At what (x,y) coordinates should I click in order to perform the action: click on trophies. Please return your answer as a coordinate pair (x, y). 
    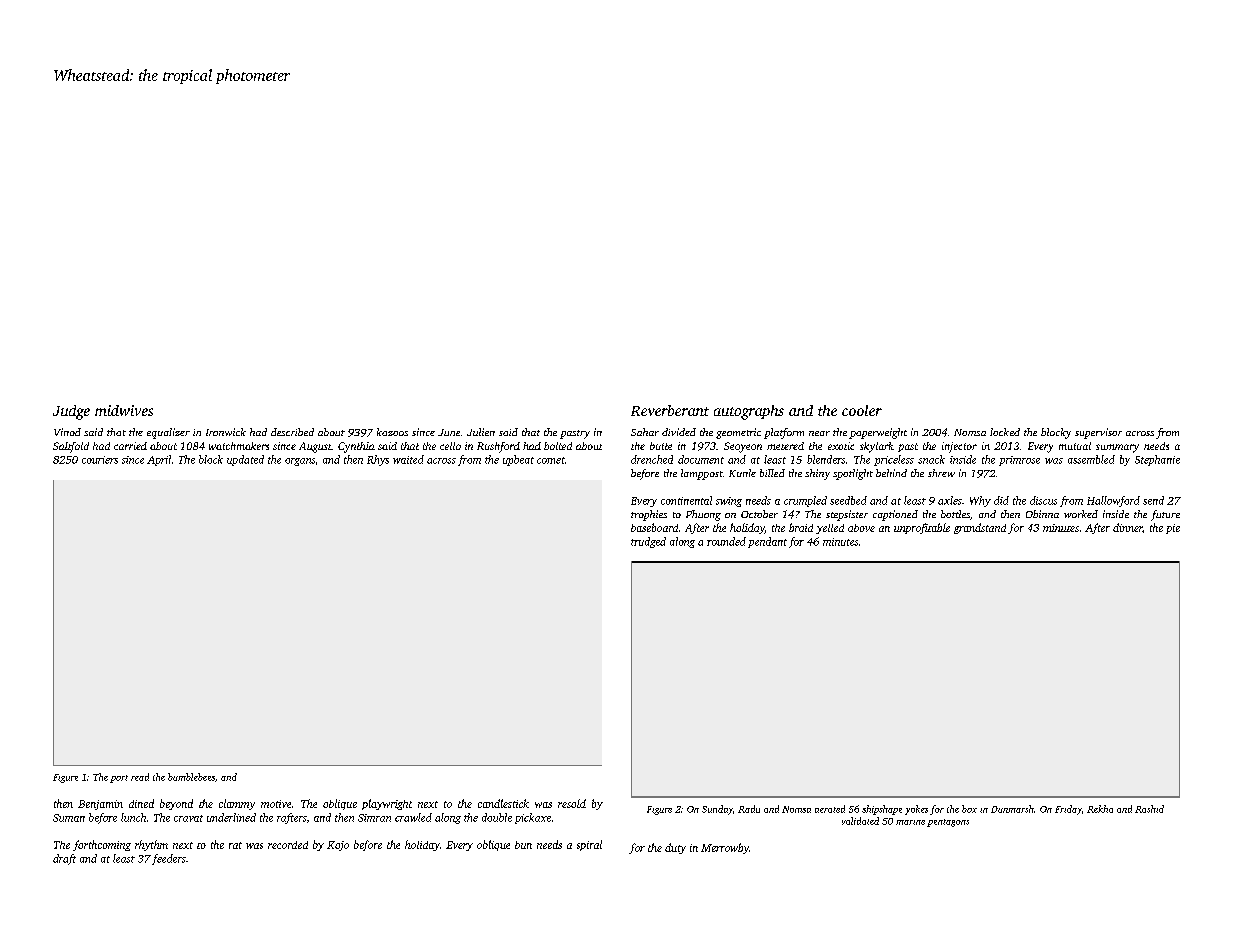
    Looking at the image, I should click on (649, 515).
